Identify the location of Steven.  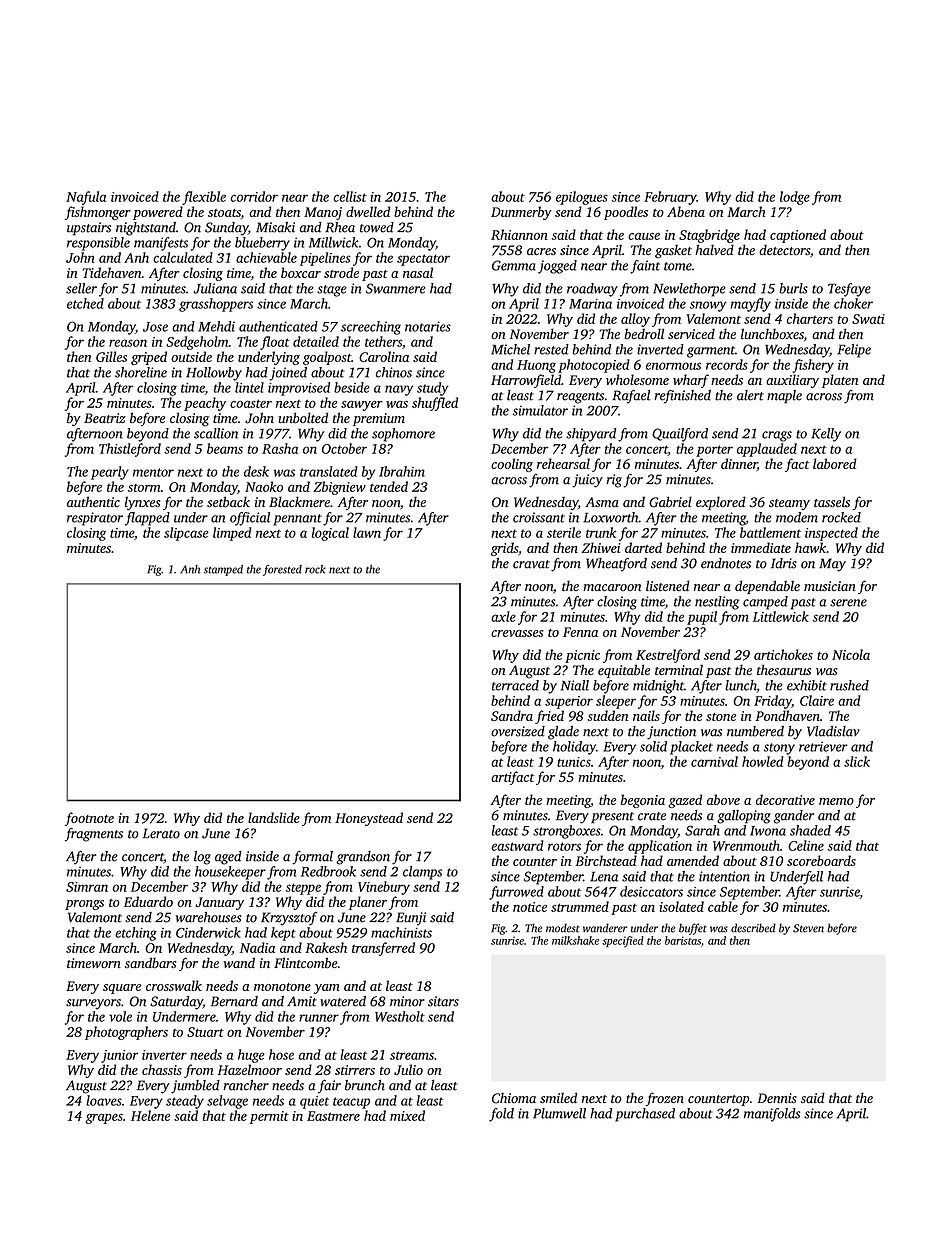
(808, 928).
